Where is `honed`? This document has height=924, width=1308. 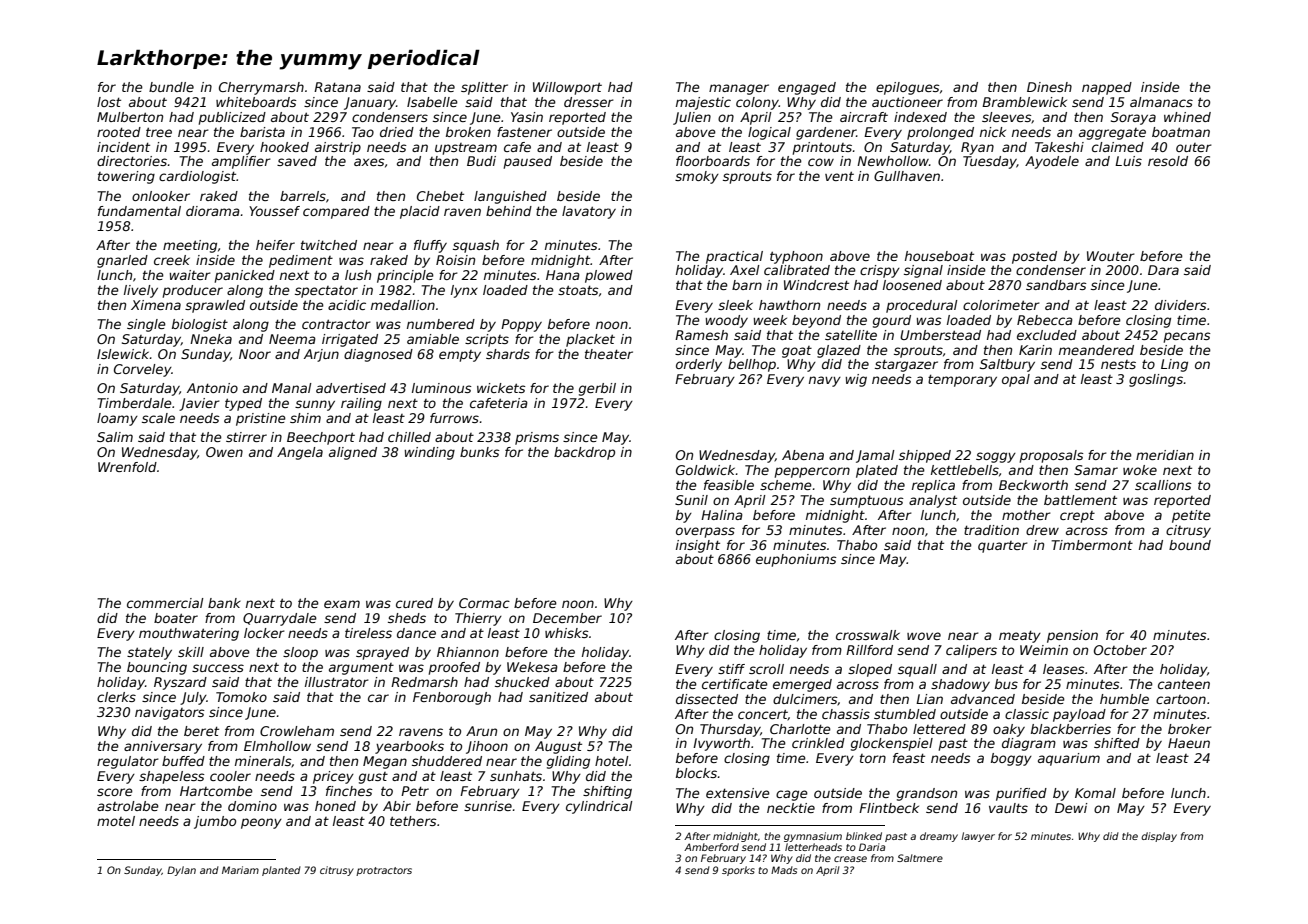
honed is located at coordinates (335, 806).
